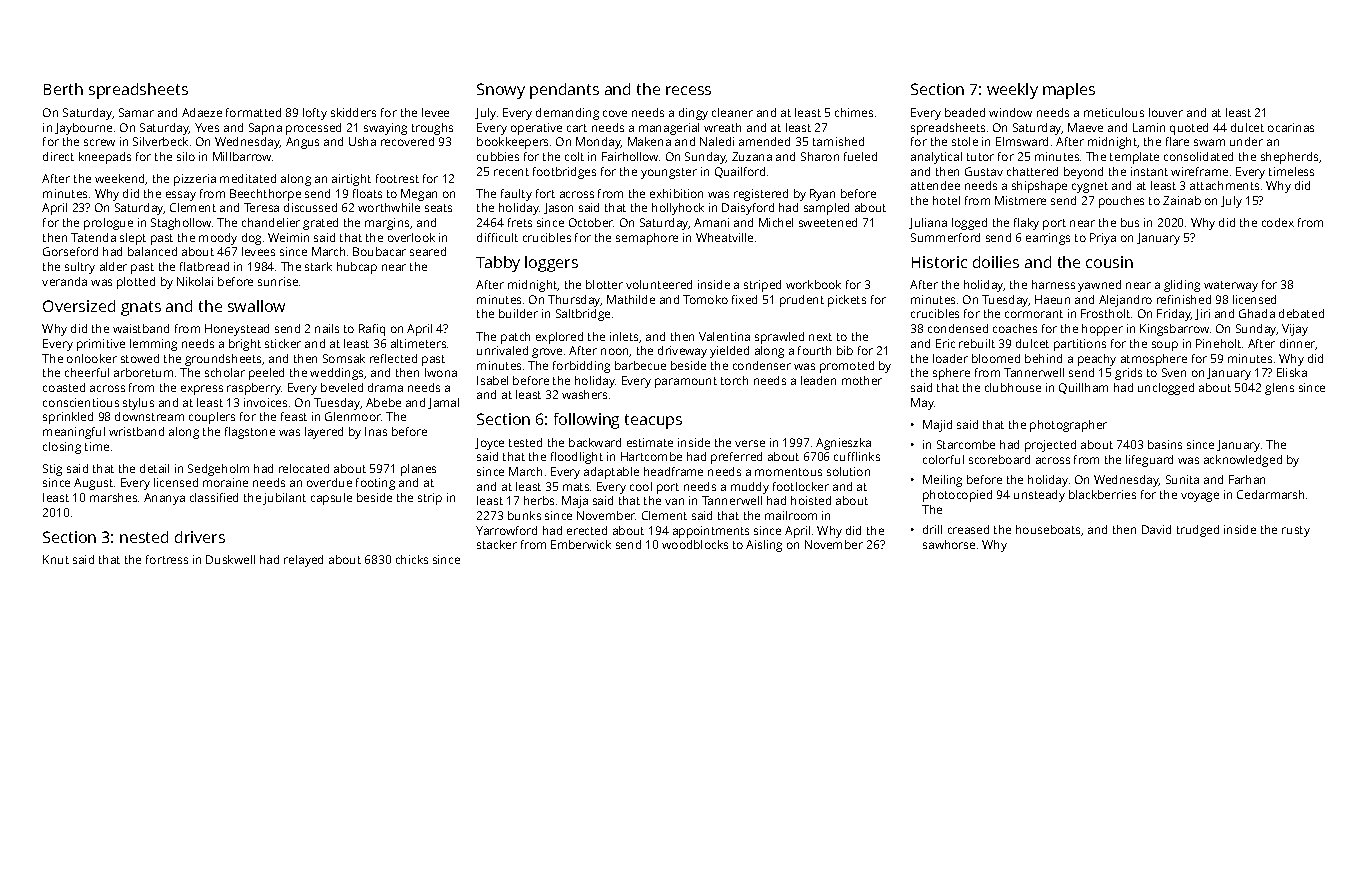 The width and height of the screenshot is (1372, 887). What do you see at coordinates (764, 546) in the screenshot?
I see `Aisling` at bounding box center [764, 546].
